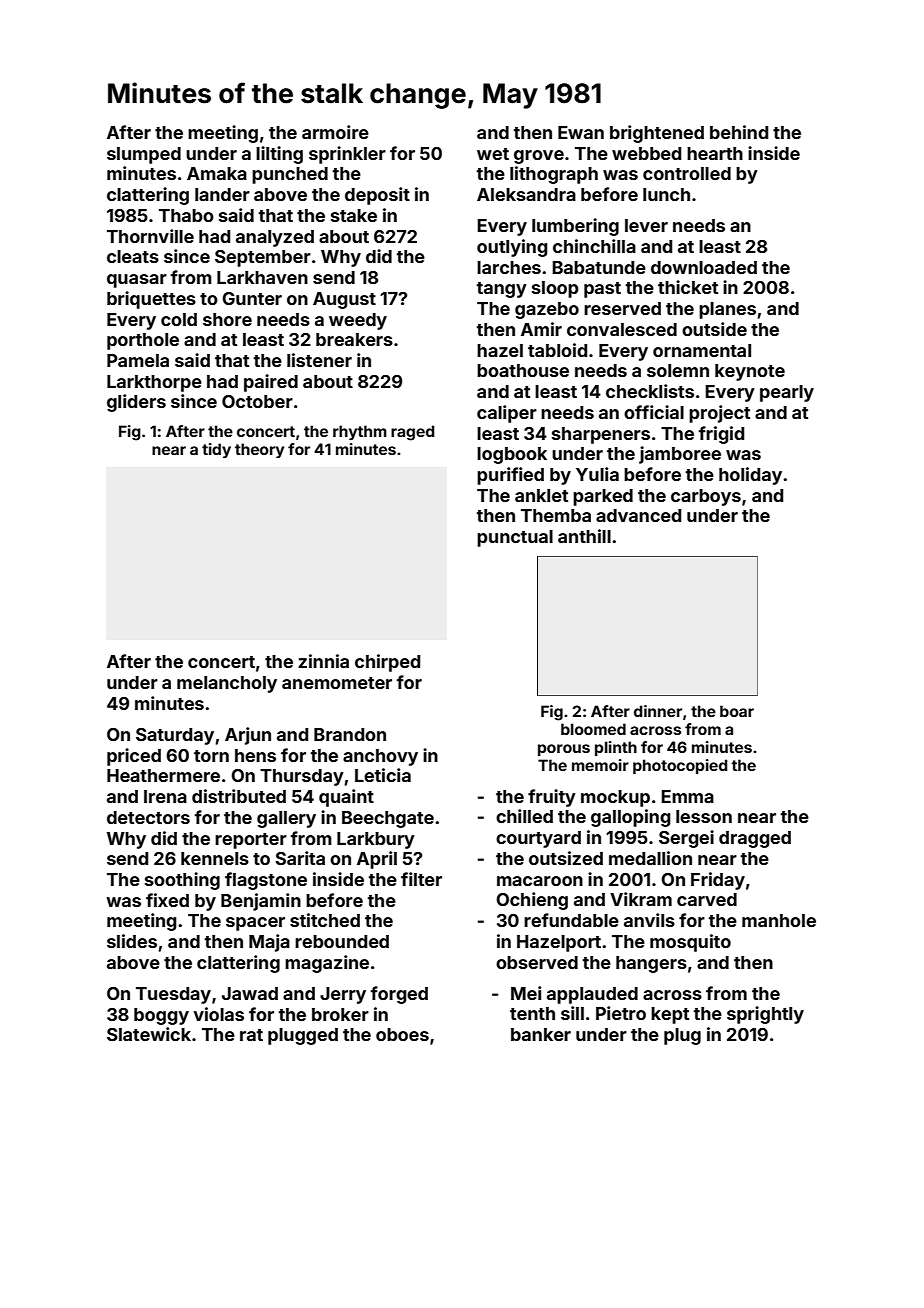  I want to click on mockup, so click(615, 798).
